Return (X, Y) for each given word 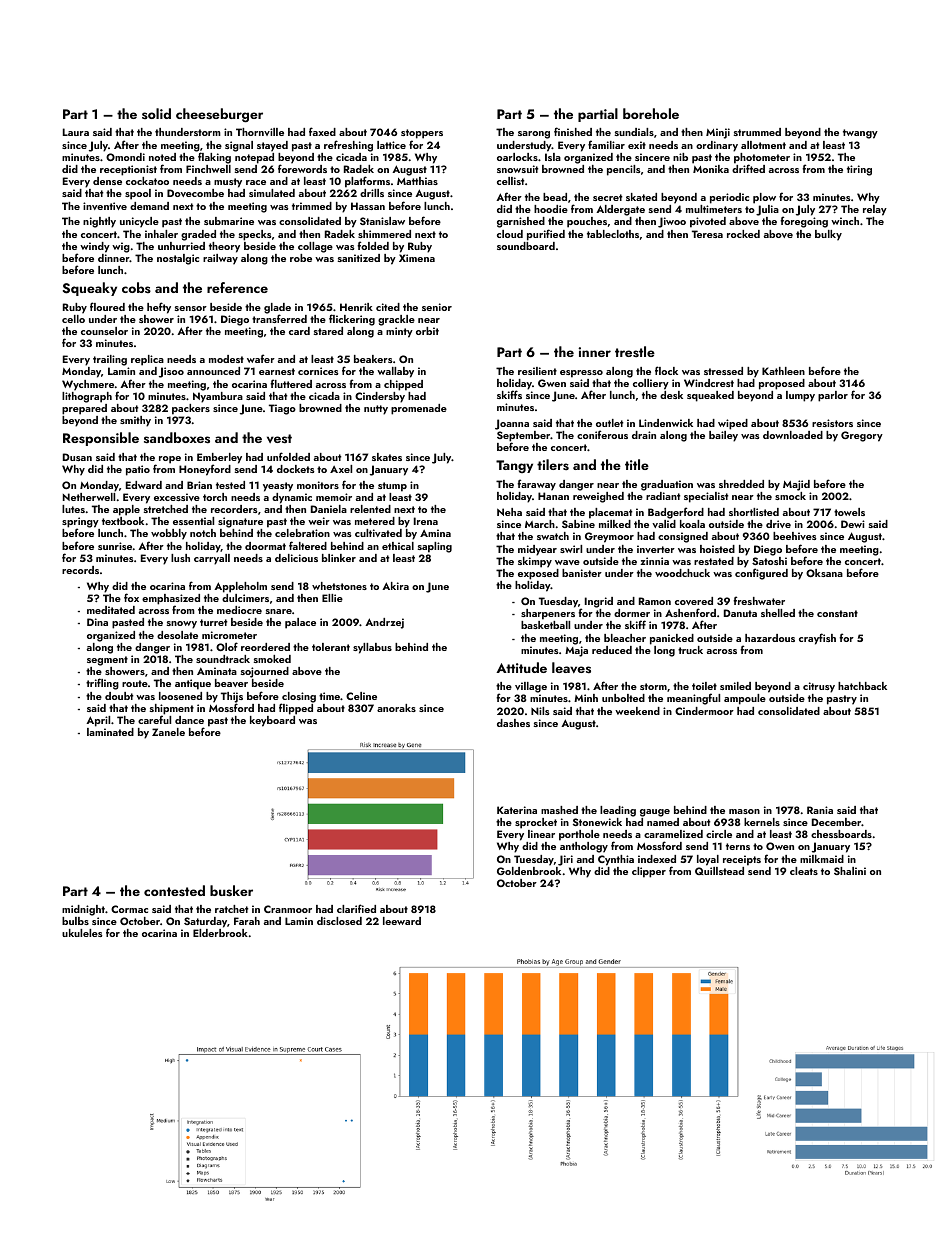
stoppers (422, 134)
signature (240, 522)
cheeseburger (219, 115)
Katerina (517, 810)
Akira (395, 586)
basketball (545, 625)
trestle (635, 351)
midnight (83, 910)
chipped (403, 385)
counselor (104, 331)
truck (690, 650)
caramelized (673, 834)
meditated (111, 610)
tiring (859, 170)
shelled (778, 613)
